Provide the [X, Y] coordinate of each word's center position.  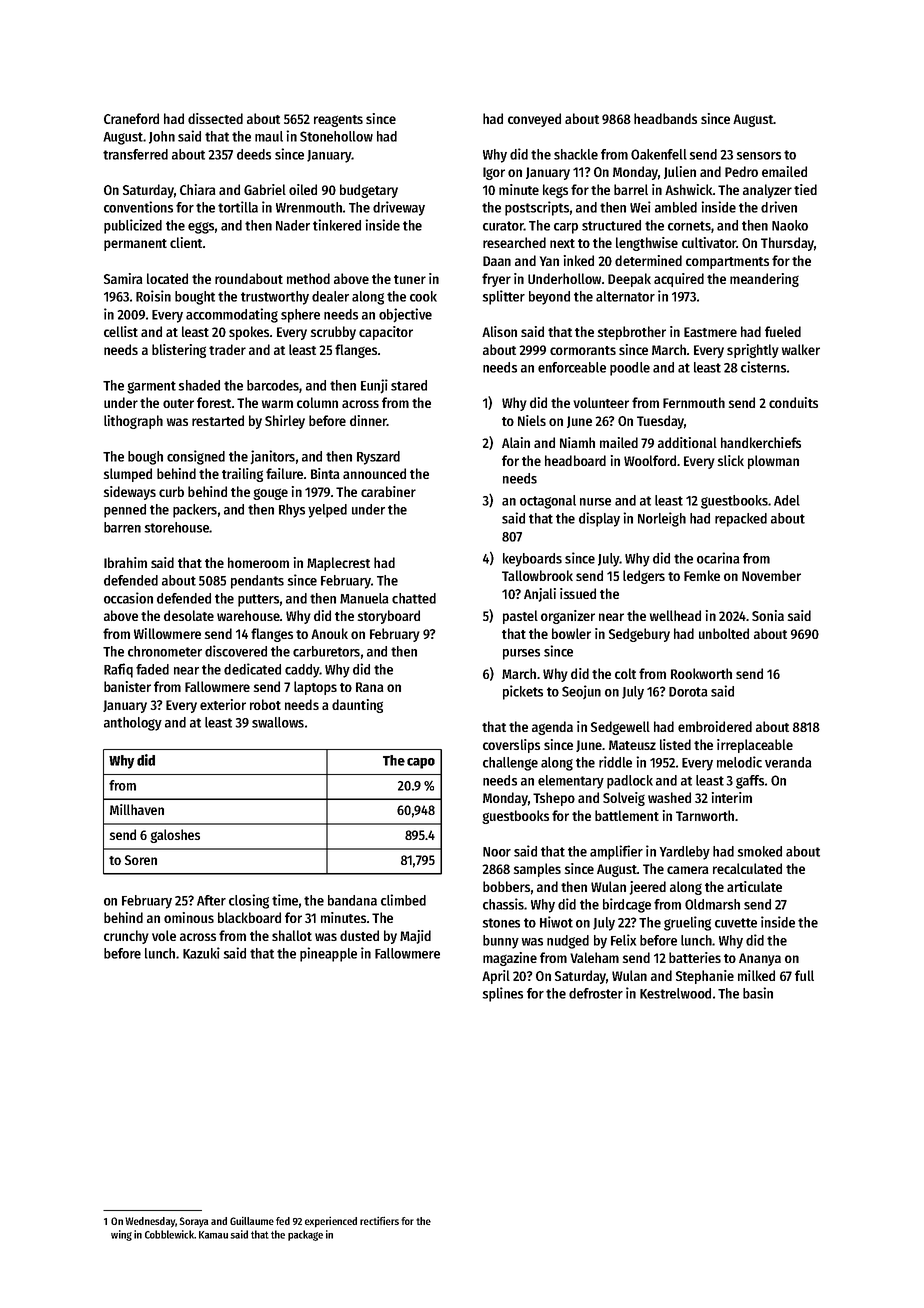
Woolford [650, 460]
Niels [532, 420]
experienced [331, 1222]
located [167, 278]
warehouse [248, 615]
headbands [665, 118]
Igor [494, 173]
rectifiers [379, 1220]
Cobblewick [169, 1234]
